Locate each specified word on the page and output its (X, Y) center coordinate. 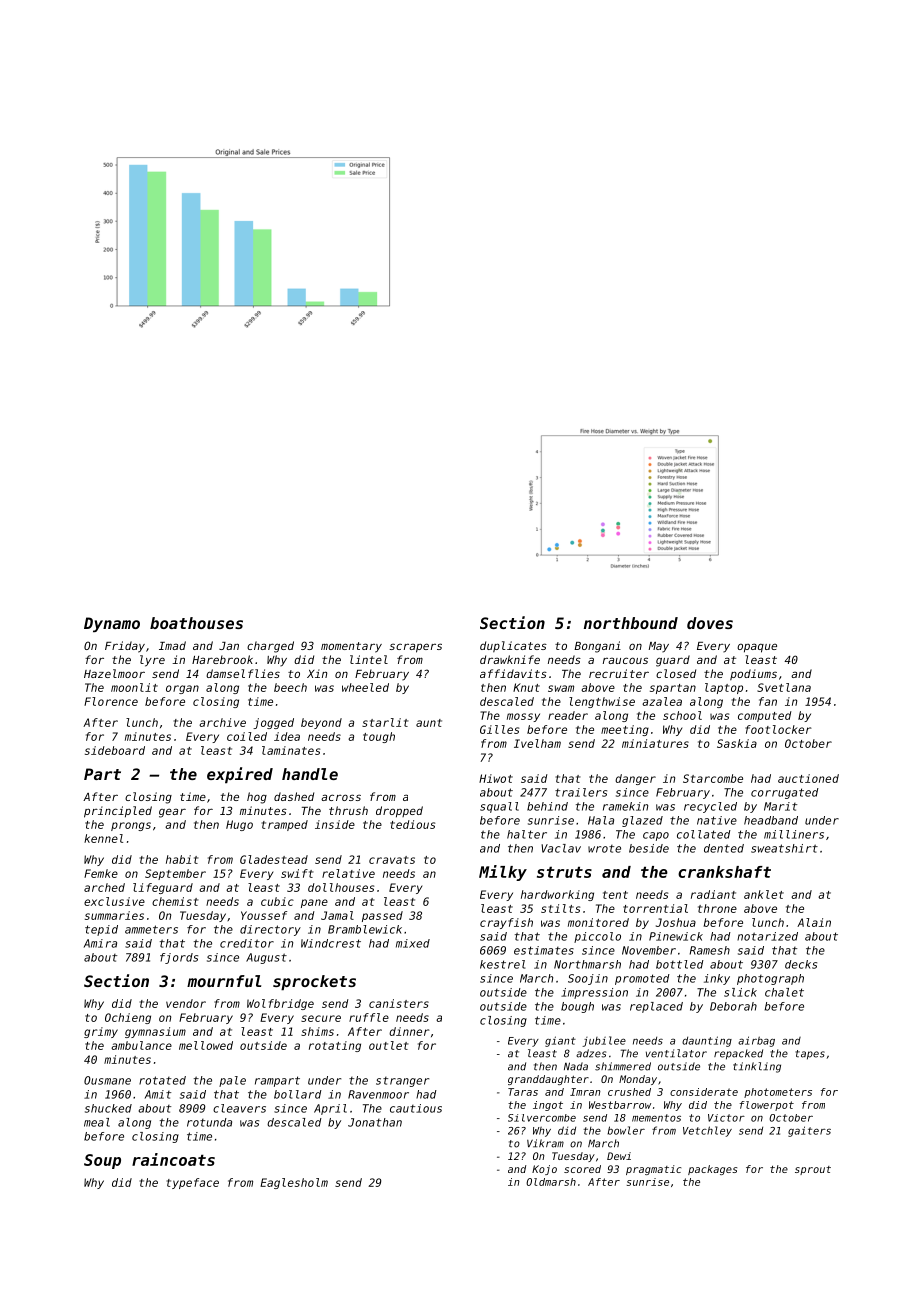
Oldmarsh (551, 1182)
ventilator (676, 1053)
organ (182, 689)
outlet (389, 1045)
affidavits (513, 673)
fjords (179, 958)
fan (768, 701)
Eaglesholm (294, 1183)
